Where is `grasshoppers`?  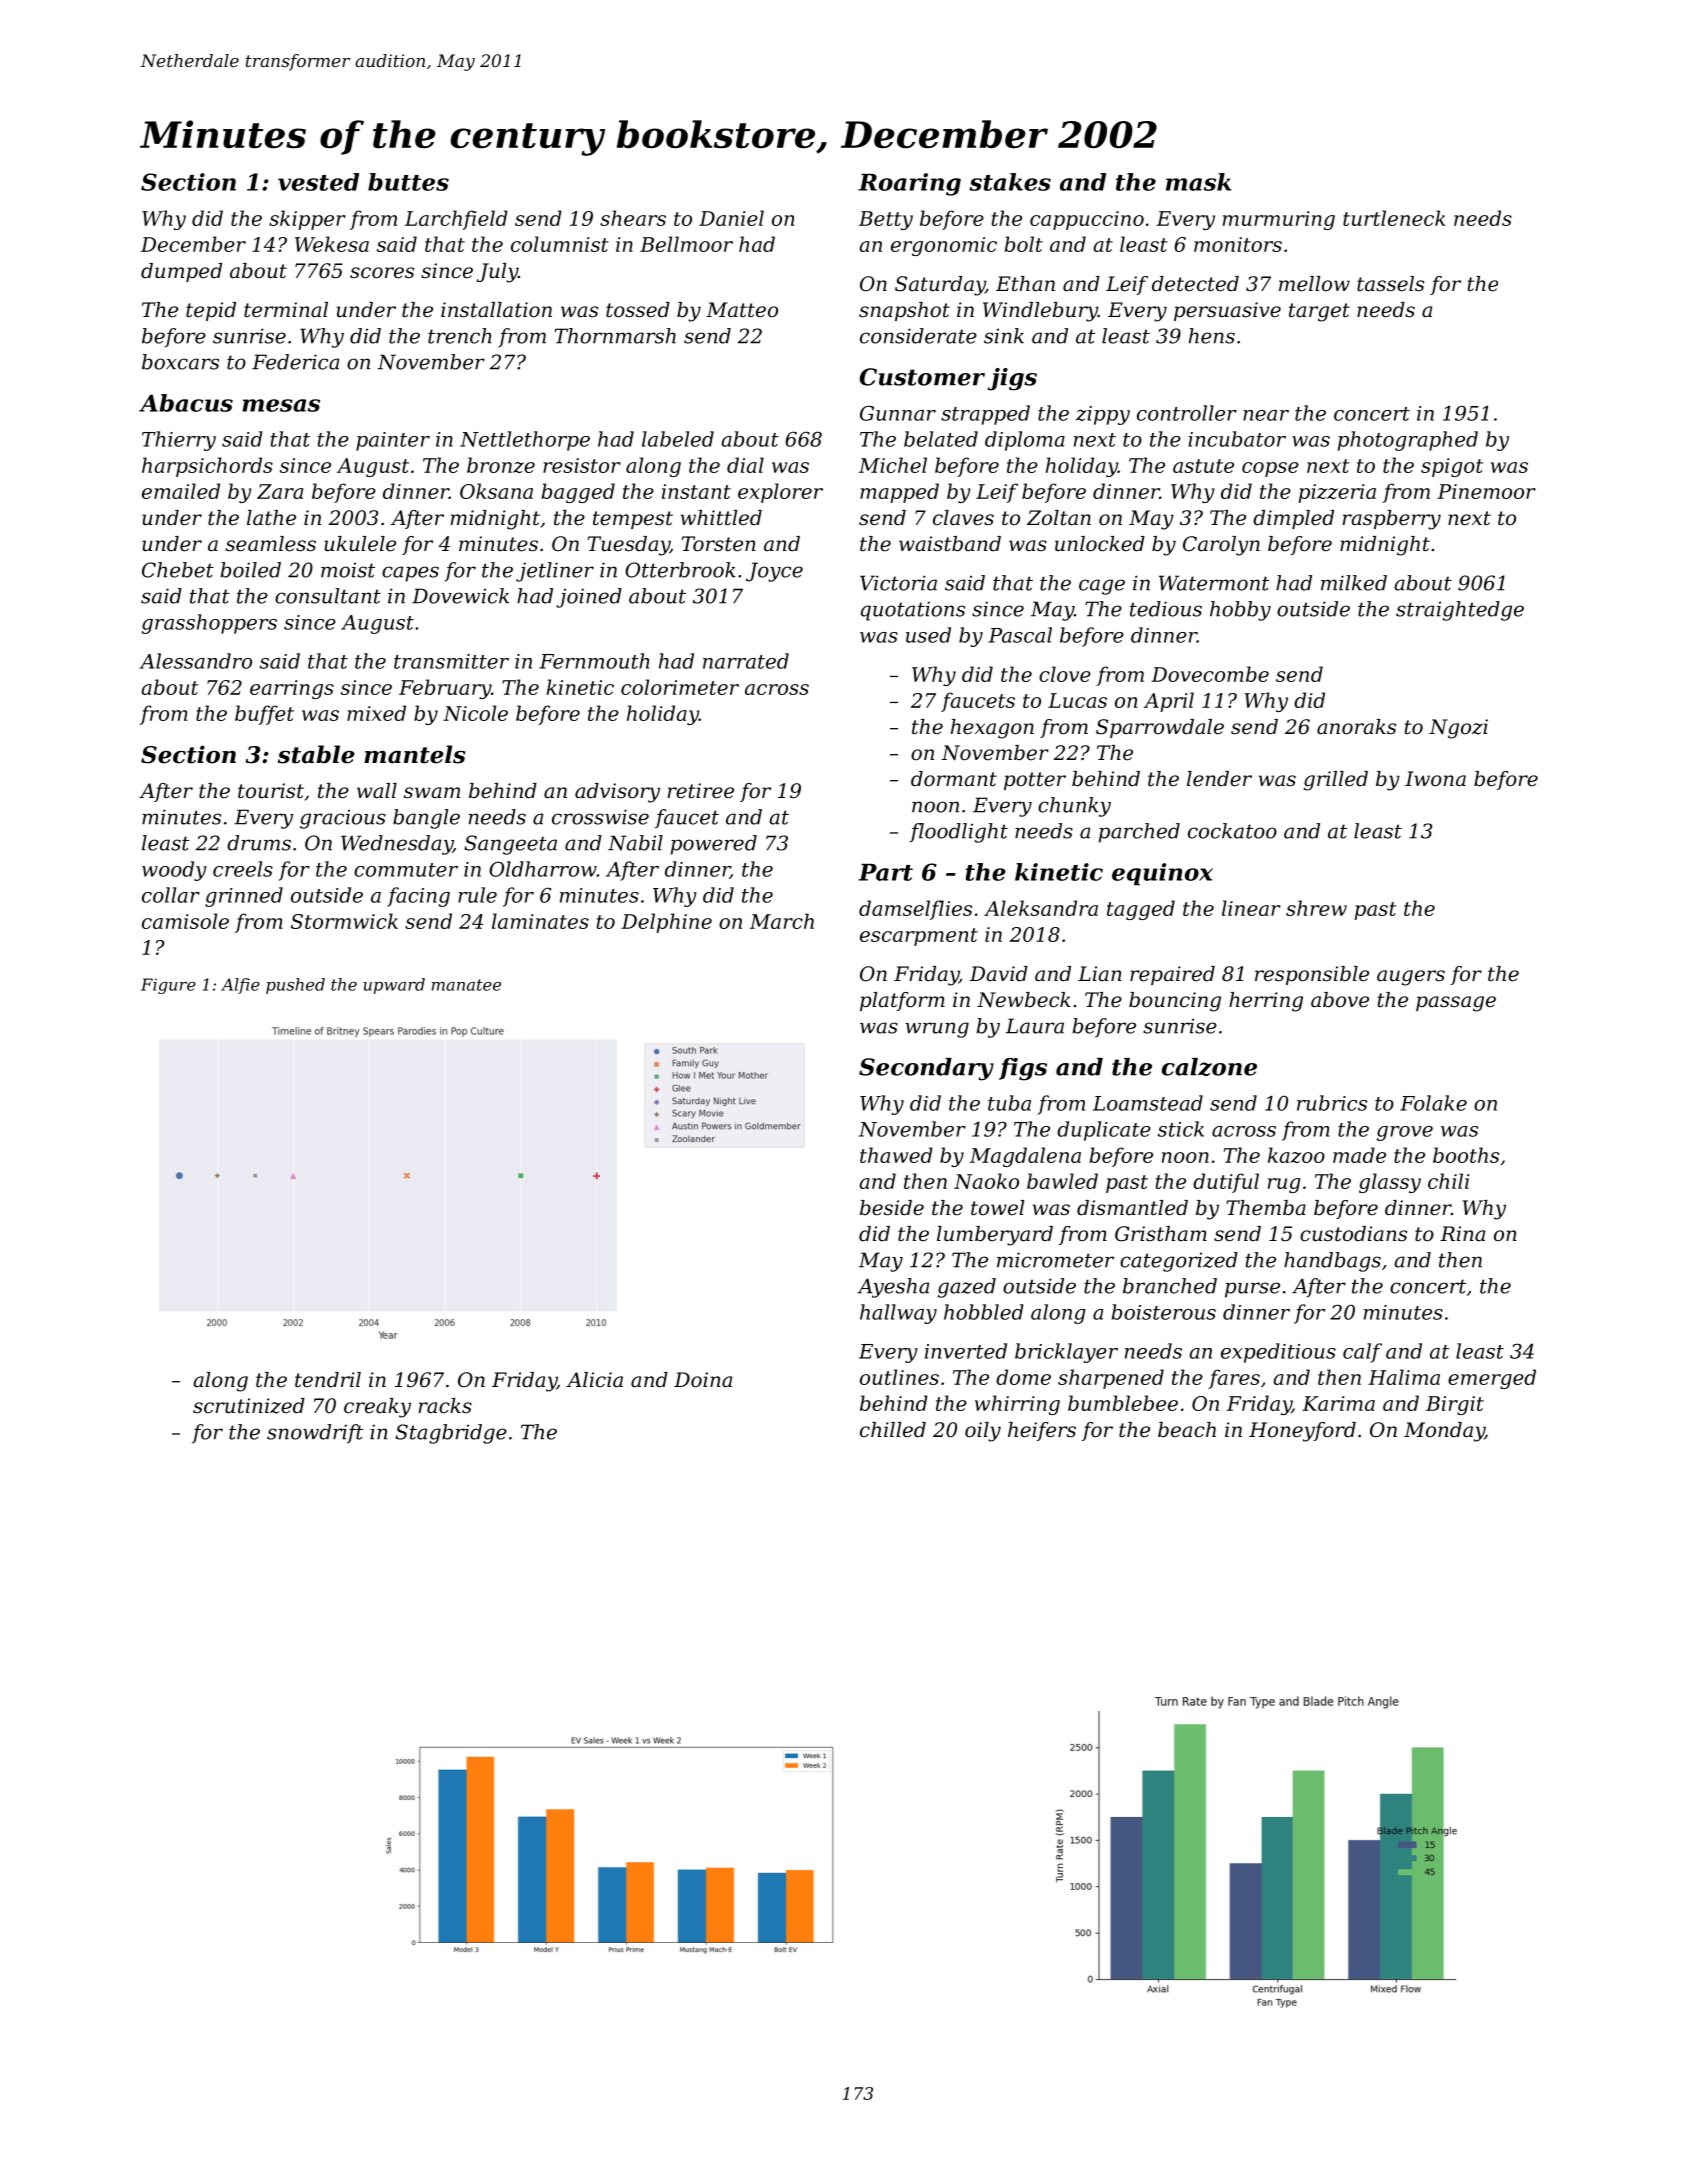
grasshoppers is located at coordinates (209, 624).
